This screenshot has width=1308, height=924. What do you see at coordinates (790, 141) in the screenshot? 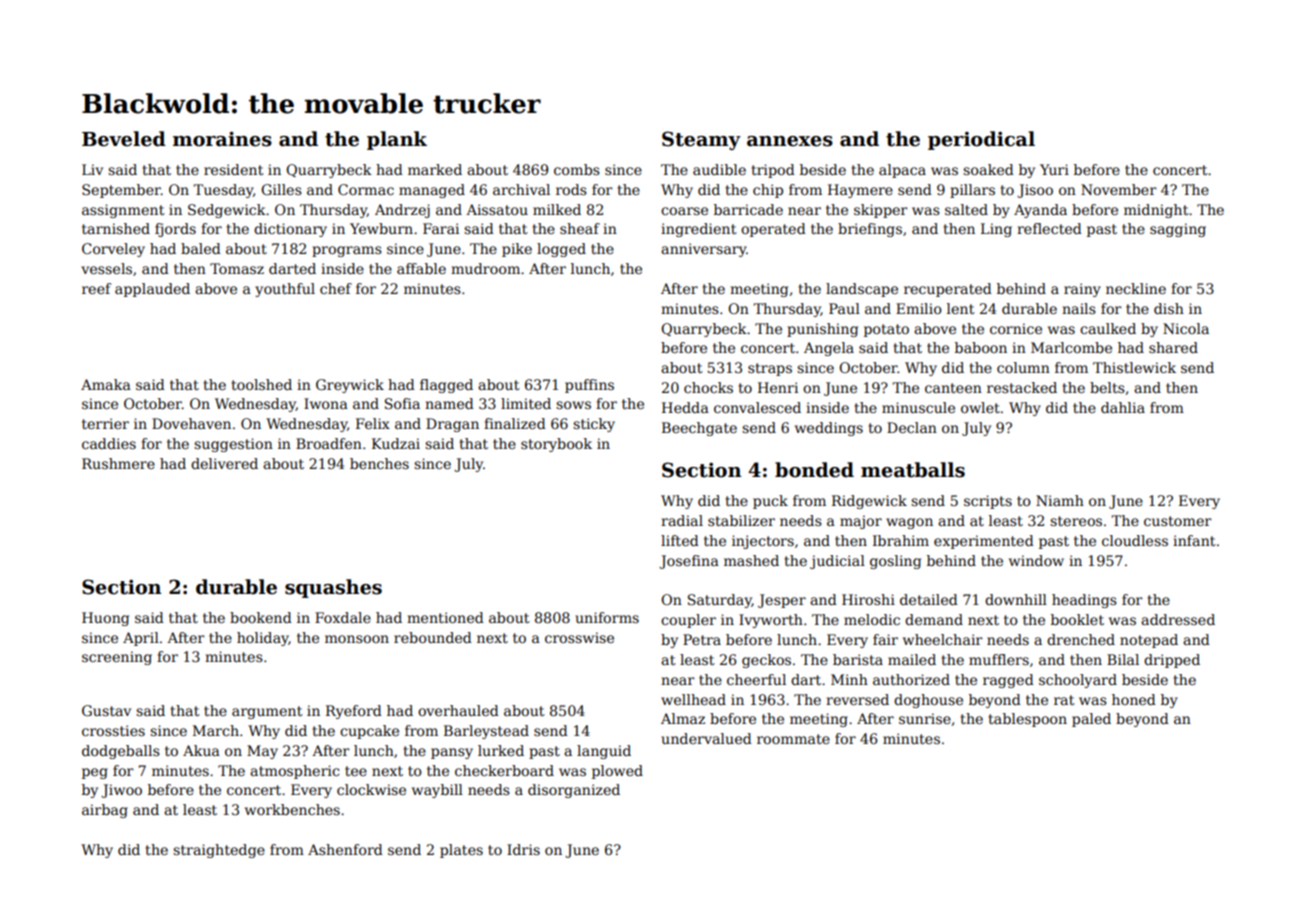
I see `annexes` at bounding box center [790, 141].
